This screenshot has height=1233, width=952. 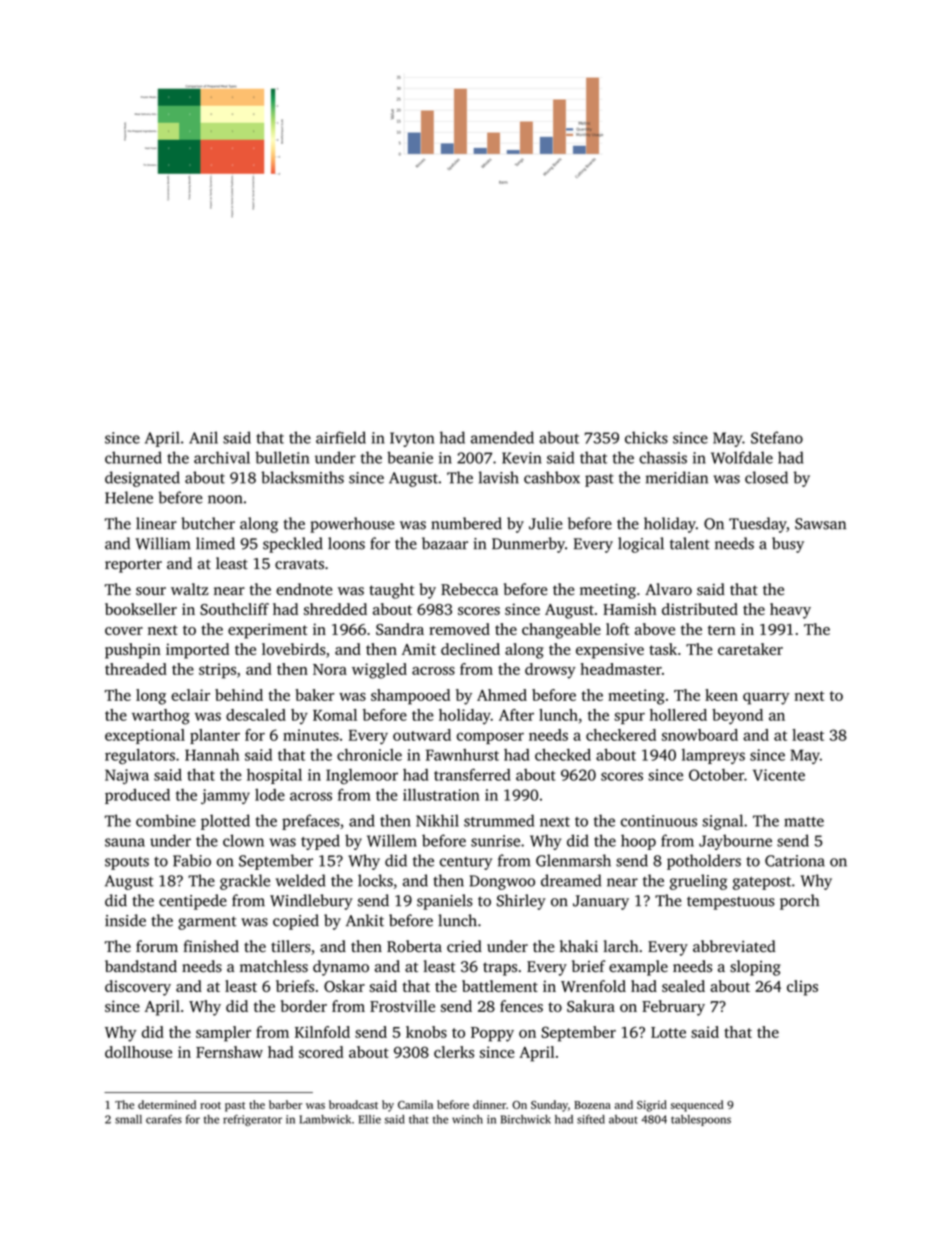 What do you see at coordinates (464, 946) in the screenshot?
I see `cried` at bounding box center [464, 946].
